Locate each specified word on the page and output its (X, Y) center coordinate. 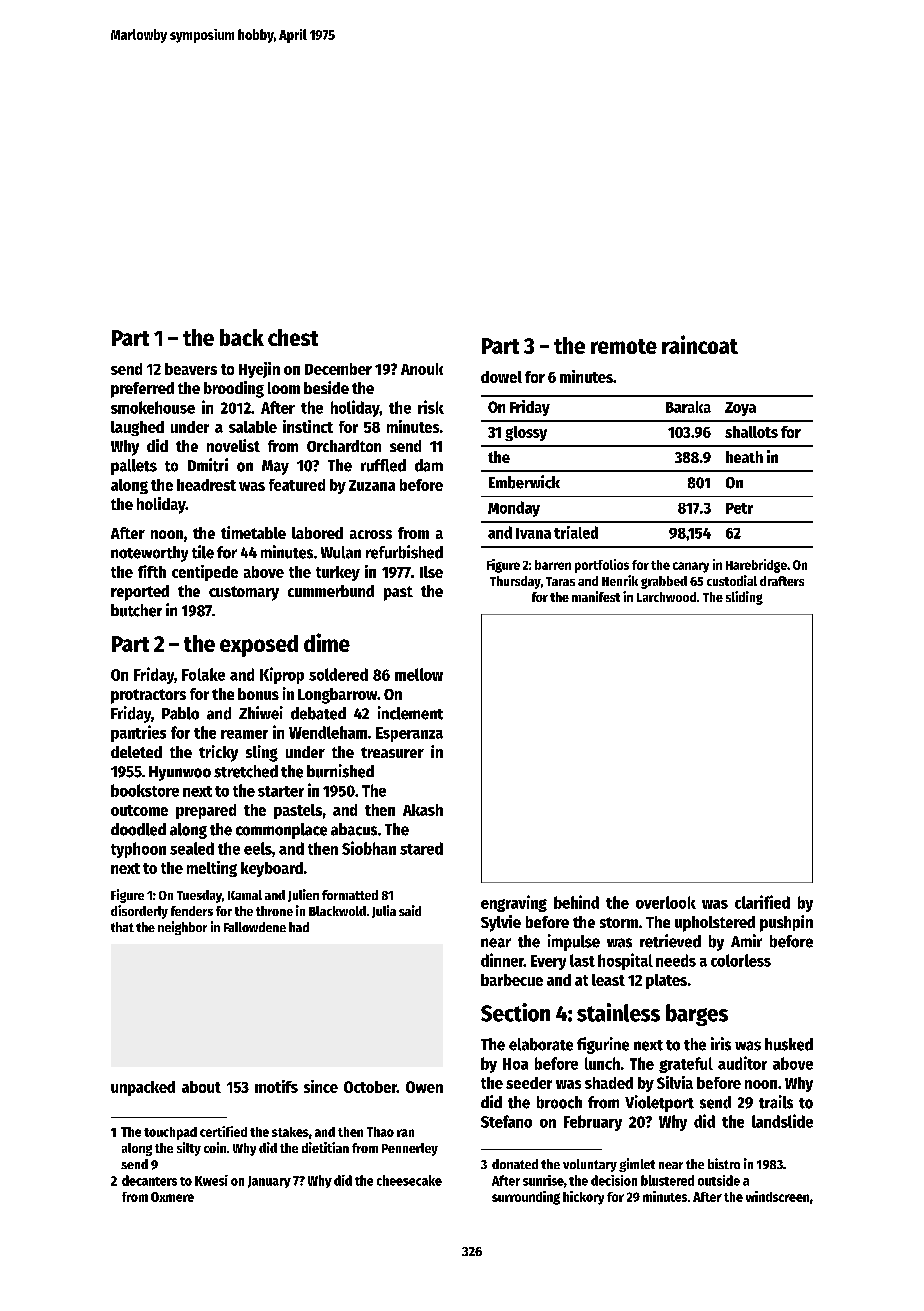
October (370, 1087)
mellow (419, 674)
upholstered (715, 924)
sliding (744, 598)
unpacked (143, 1088)
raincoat (700, 344)
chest (293, 337)
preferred (142, 390)
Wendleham (328, 732)
